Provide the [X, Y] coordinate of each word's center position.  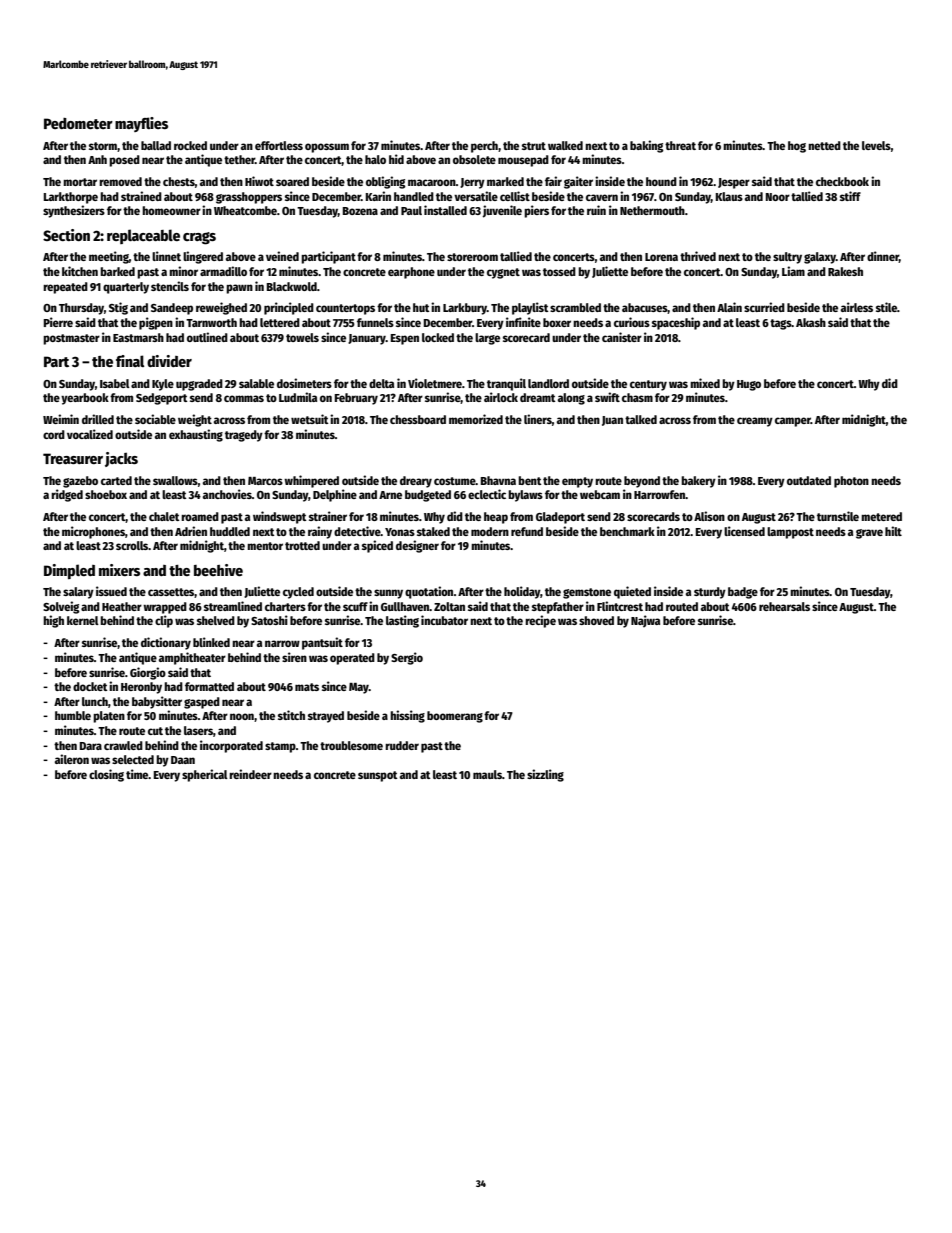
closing [106, 775]
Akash [811, 322]
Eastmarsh [138, 337]
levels [876, 145]
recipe [540, 621]
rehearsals [784, 606]
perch [484, 147]
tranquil [506, 384]
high [53, 621]
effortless [279, 145]
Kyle [163, 385]
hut [421, 307]
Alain [729, 307]
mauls [487, 774]
